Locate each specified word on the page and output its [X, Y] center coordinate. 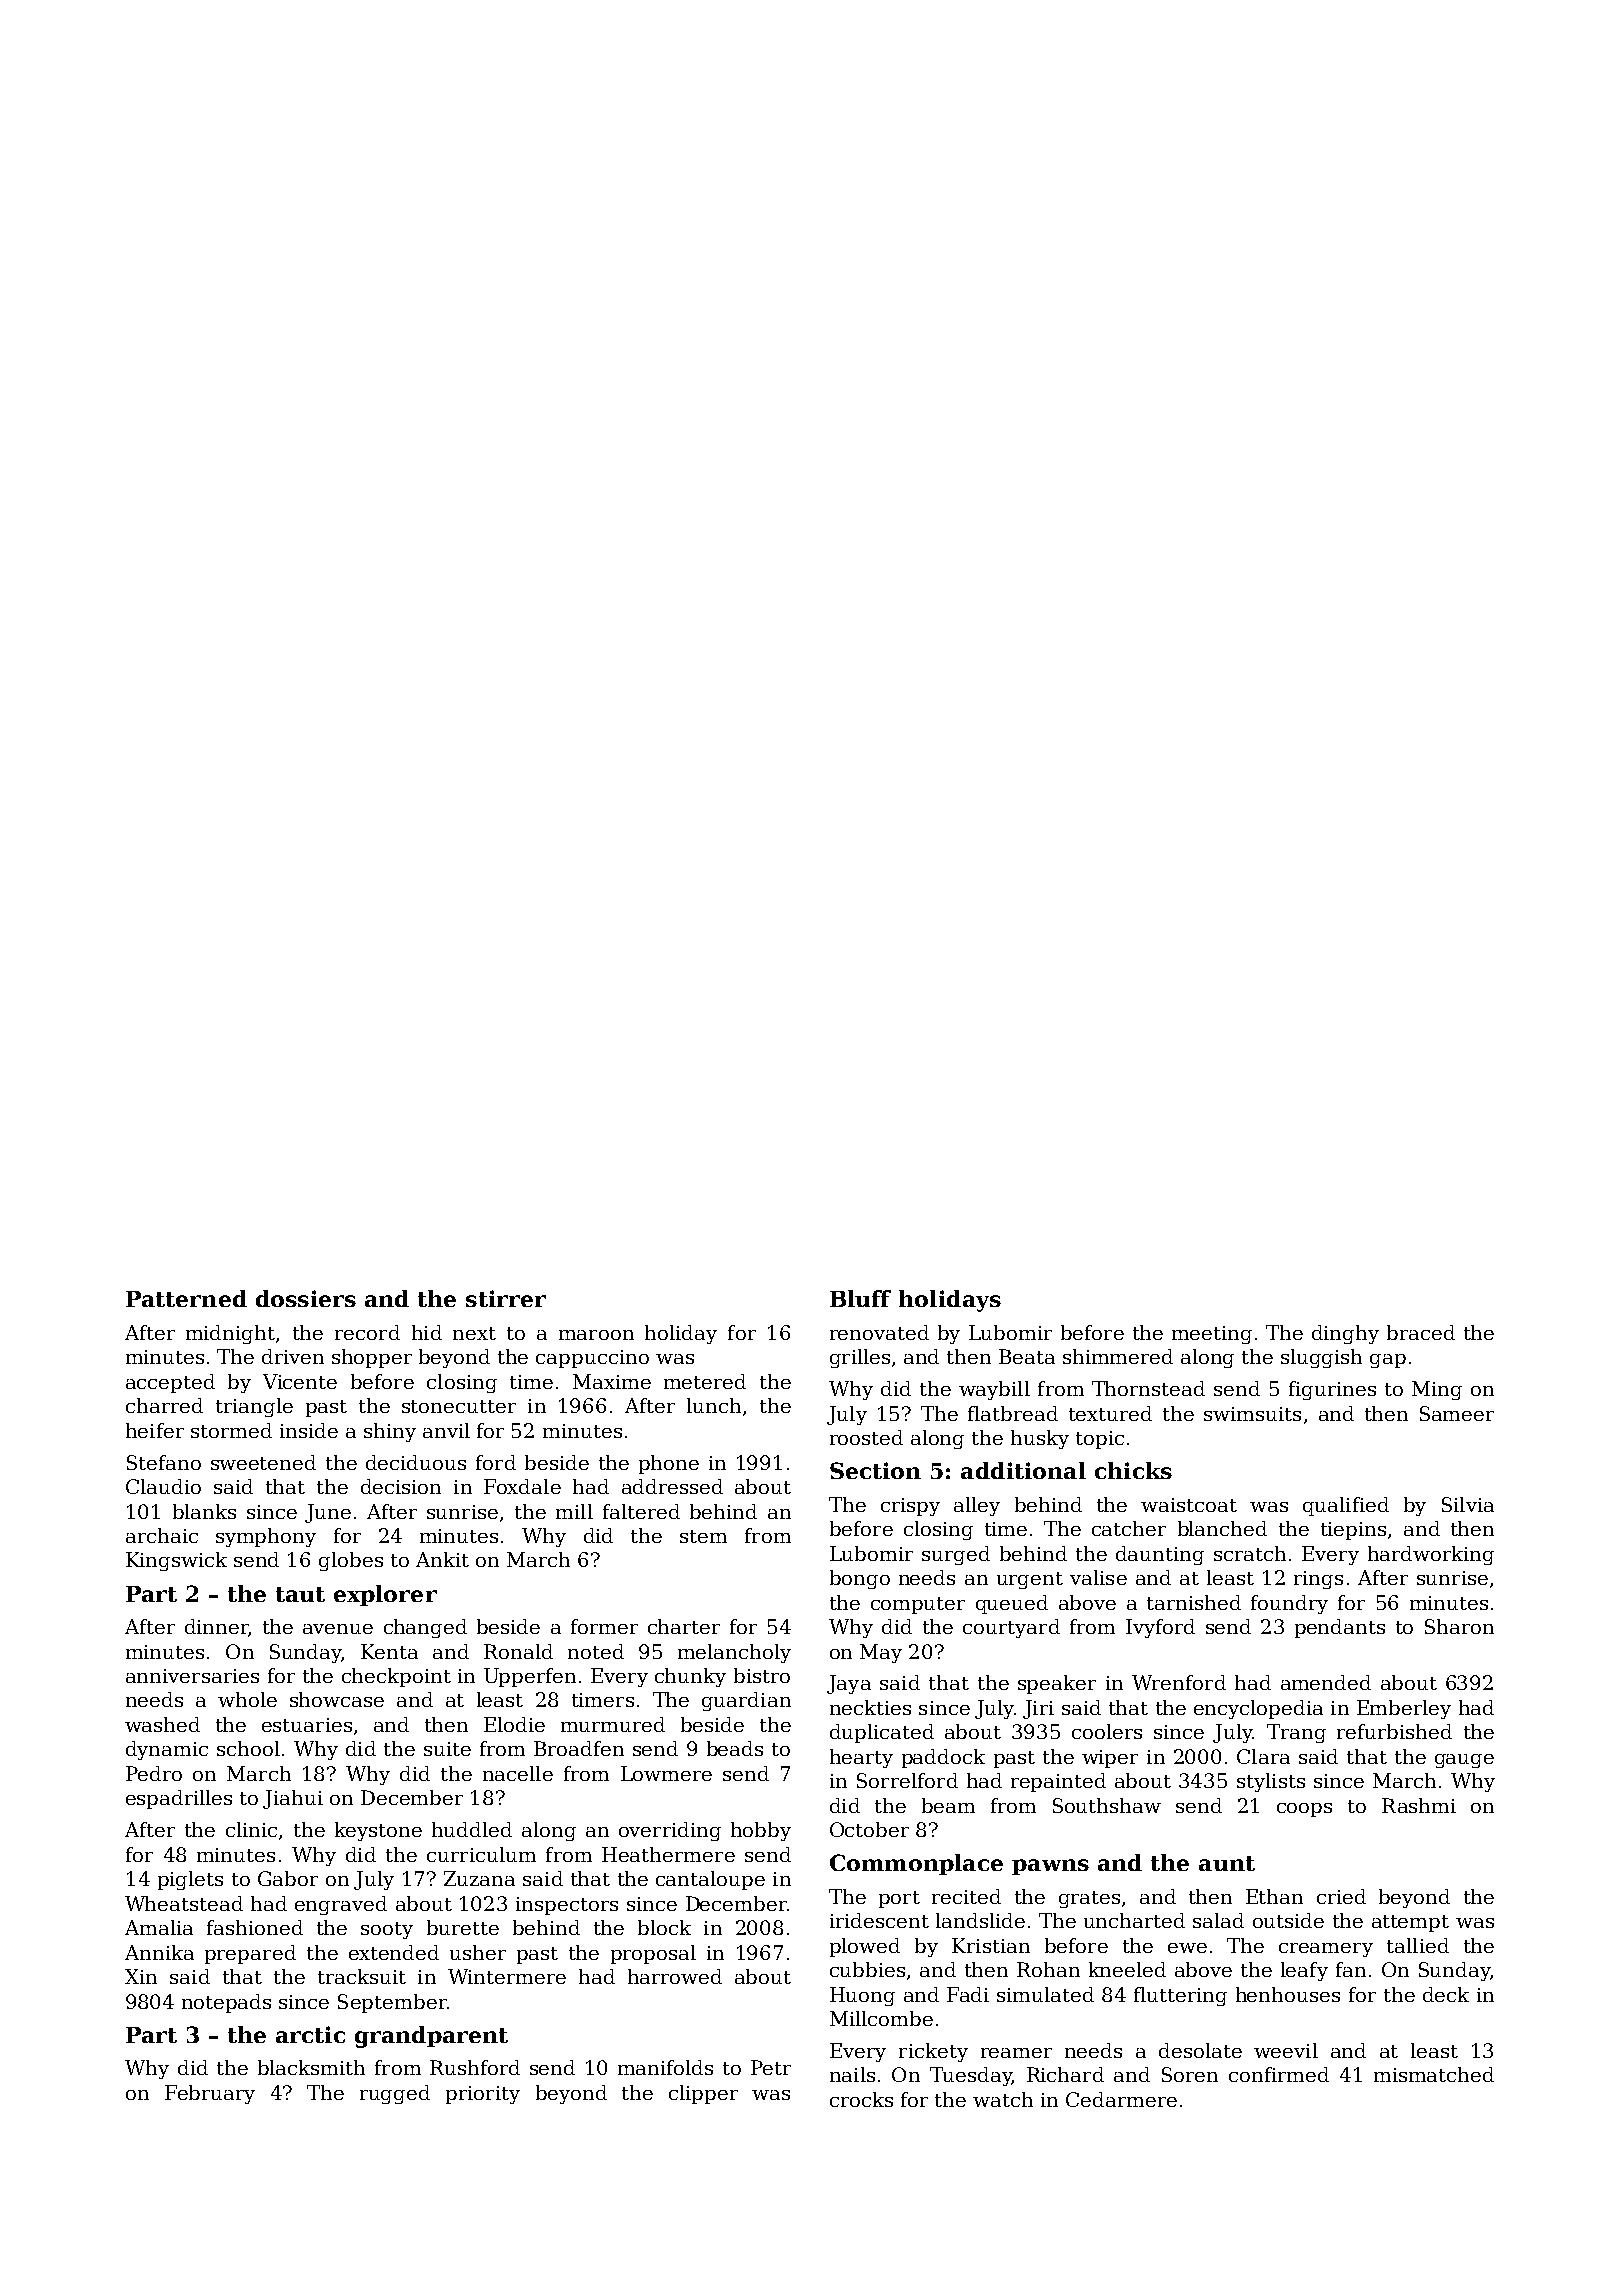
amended [1326, 1682]
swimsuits [1252, 1414]
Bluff [860, 1298]
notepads [226, 2003]
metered [705, 1381]
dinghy [1345, 1334]
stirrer [506, 1298]
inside [309, 1430]
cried [1341, 1896]
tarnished [1194, 1602]
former [604, 1626]
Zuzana [479, 1878]
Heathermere [668, 1854]
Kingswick [176, 1561]
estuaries [307, 1725]
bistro [762, 1675]
